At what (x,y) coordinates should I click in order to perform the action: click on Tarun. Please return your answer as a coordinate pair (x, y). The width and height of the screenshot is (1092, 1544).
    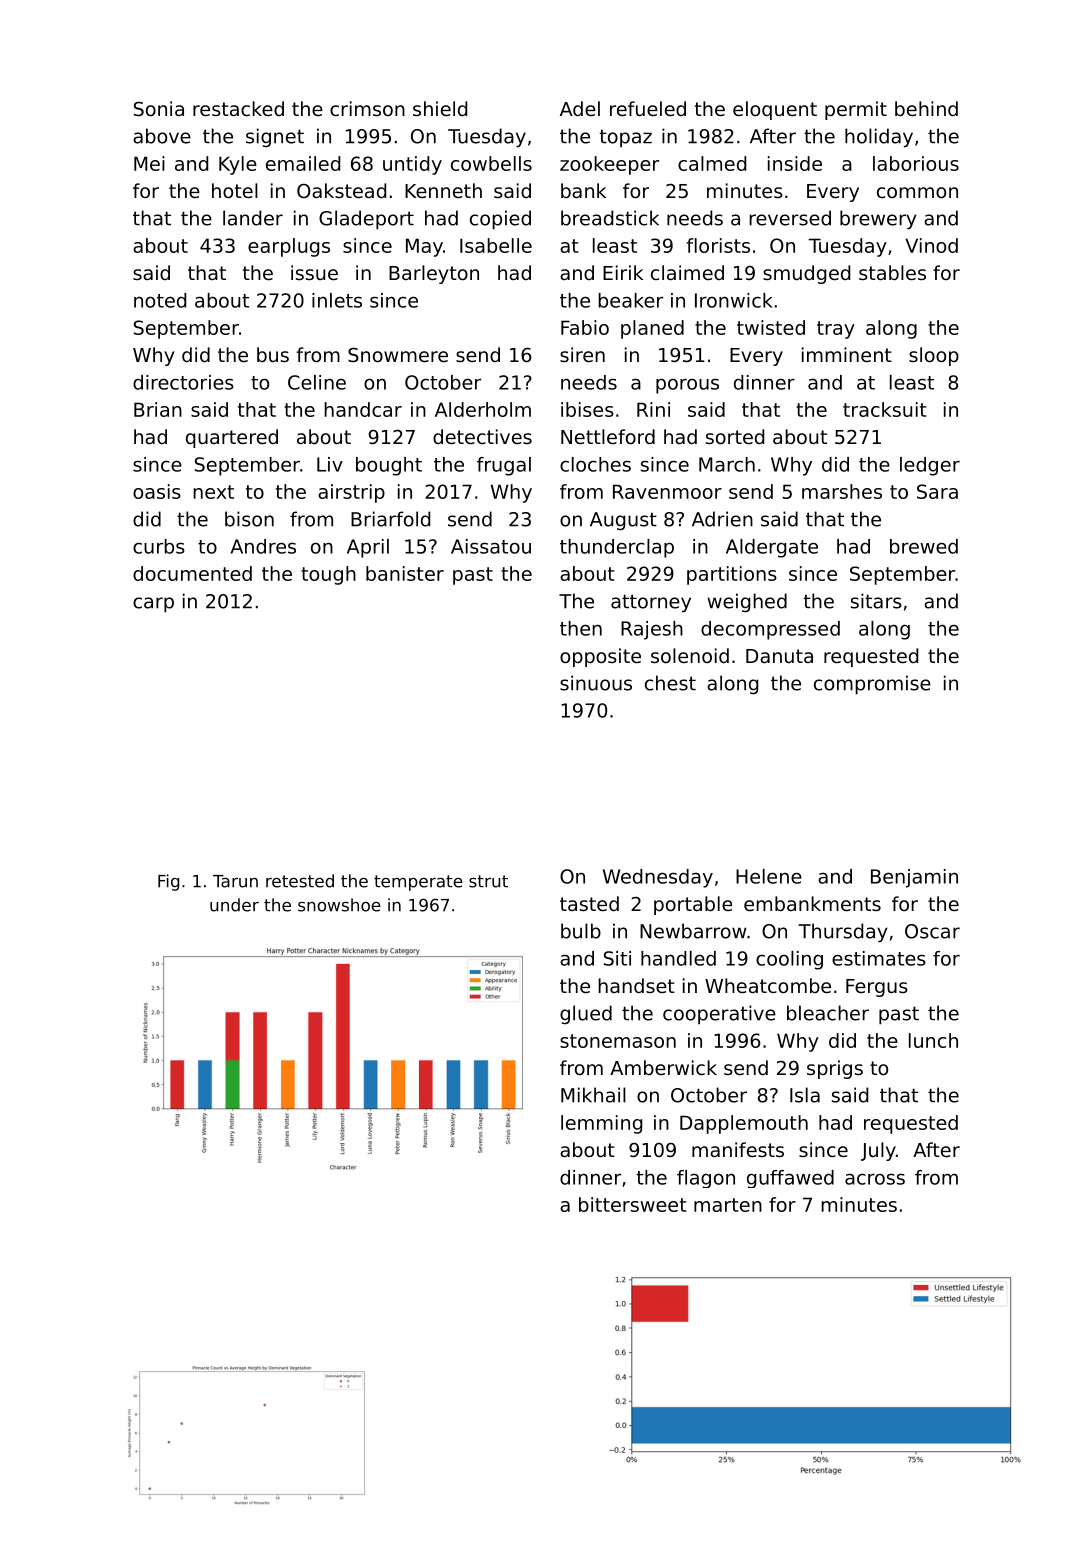
    Looking at the image, I should click on (235, 881).
